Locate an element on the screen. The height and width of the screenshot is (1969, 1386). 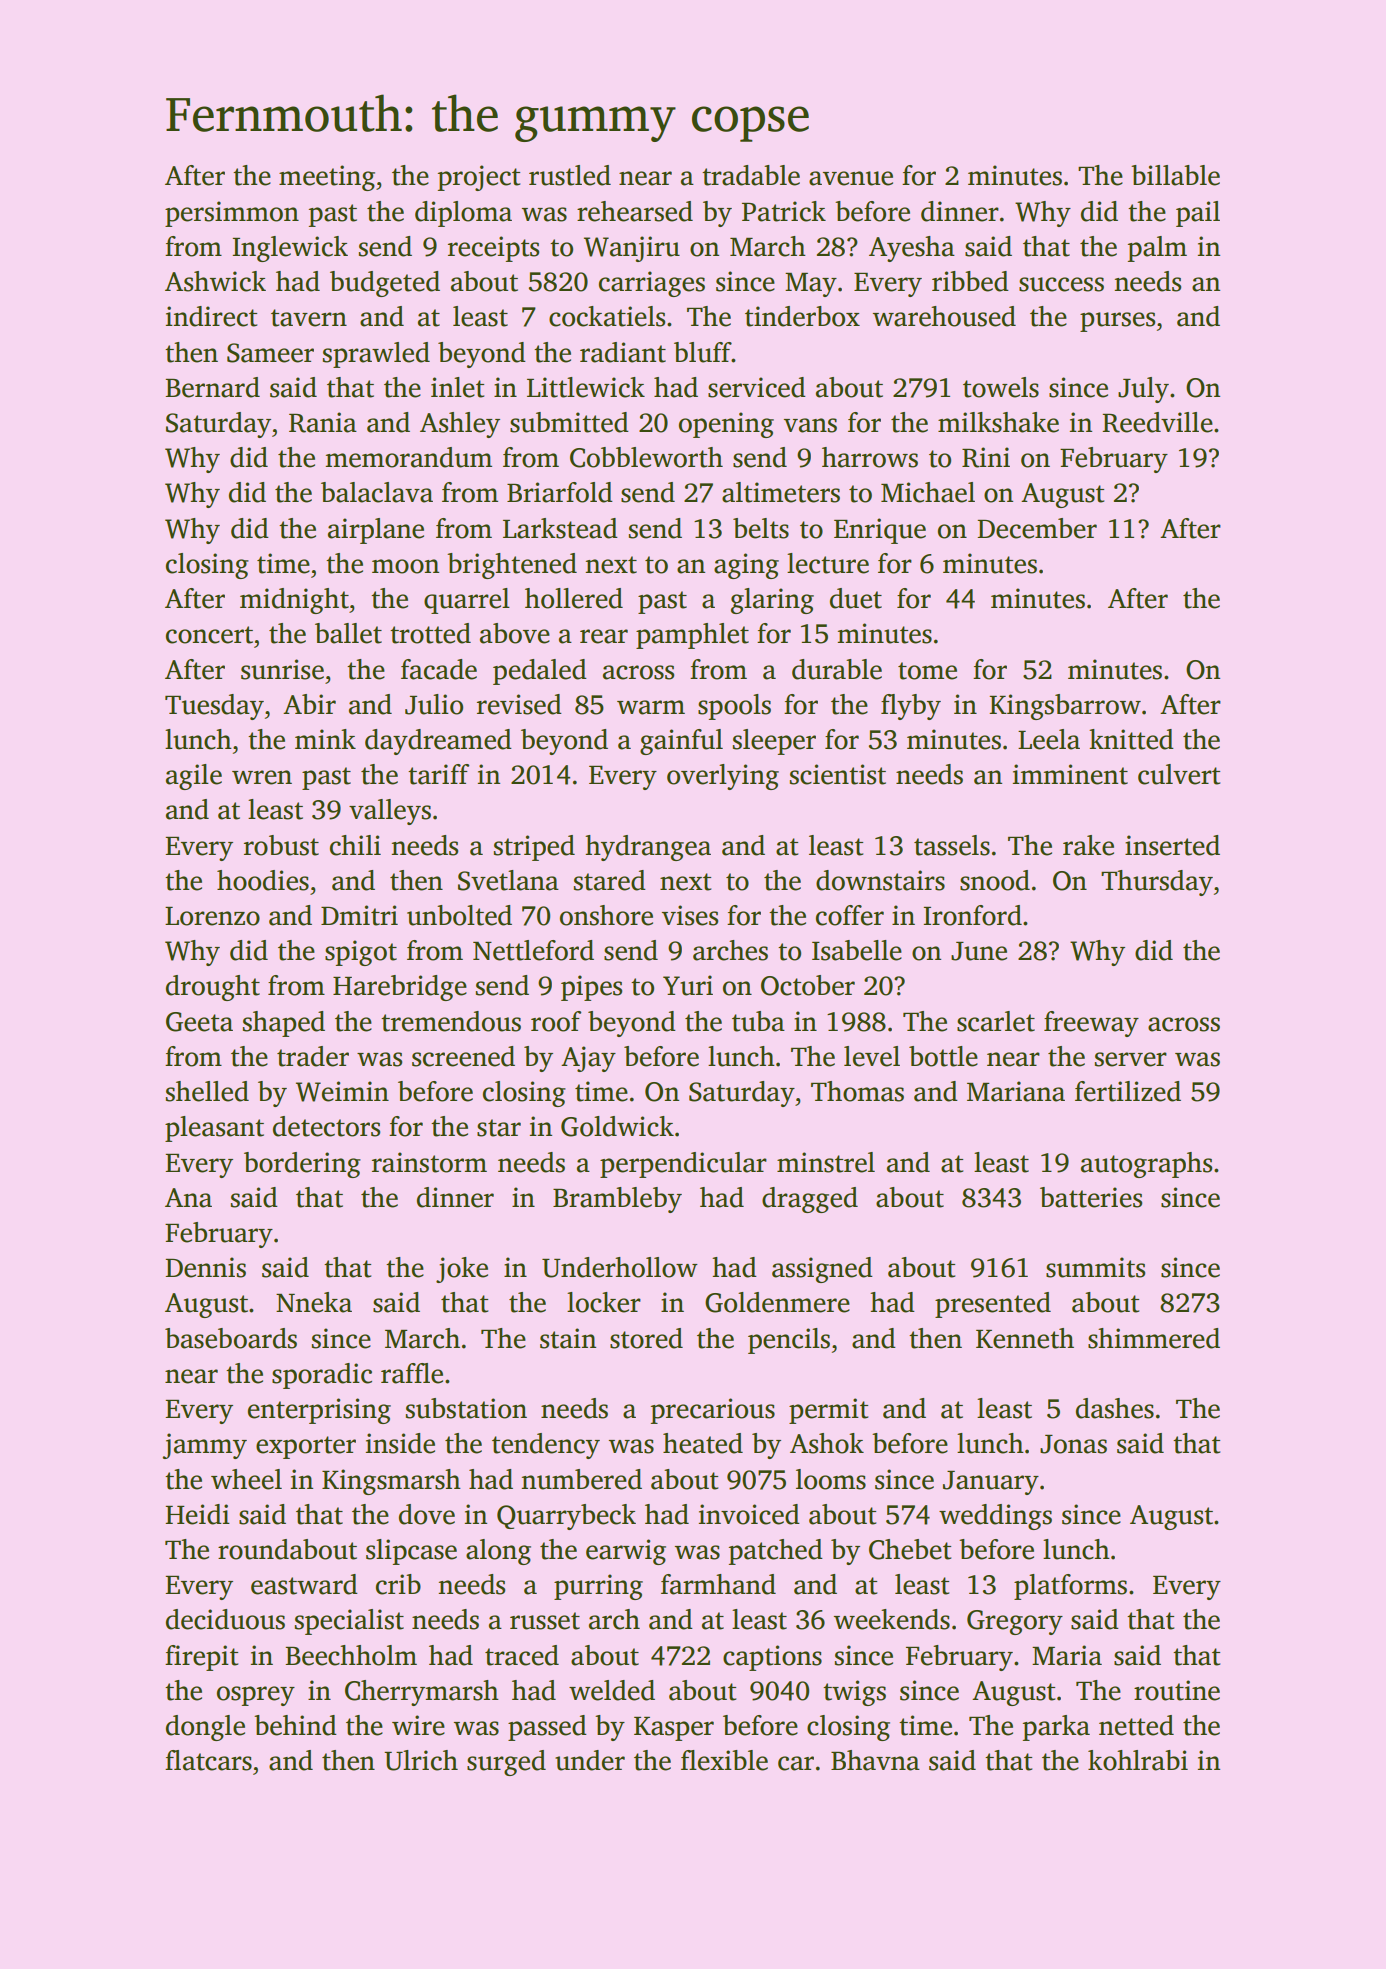
Kingsbarrow is located at coordinates (1065, 707).
